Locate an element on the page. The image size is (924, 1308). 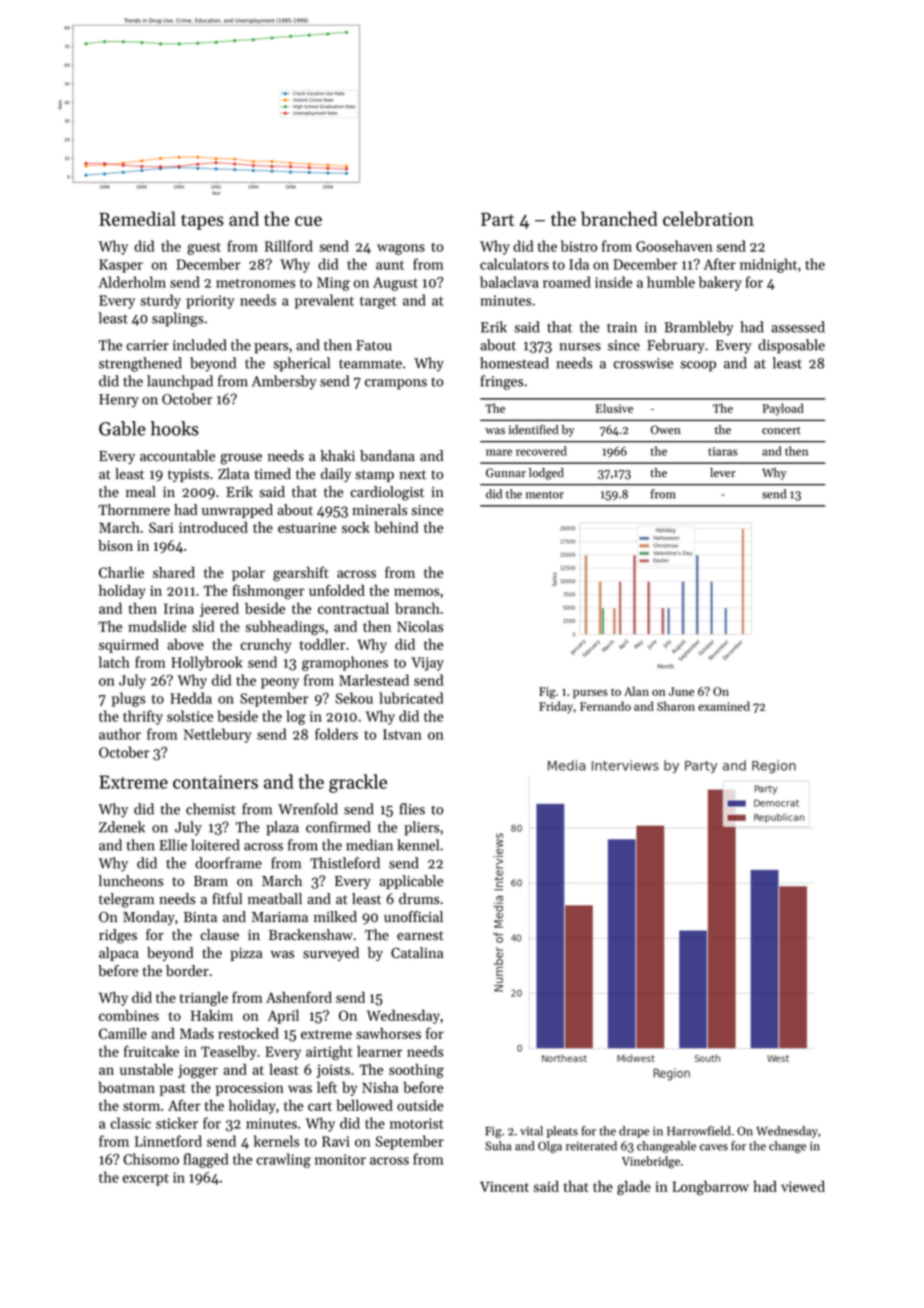
viewed is located at coordinates (803, 1186).
